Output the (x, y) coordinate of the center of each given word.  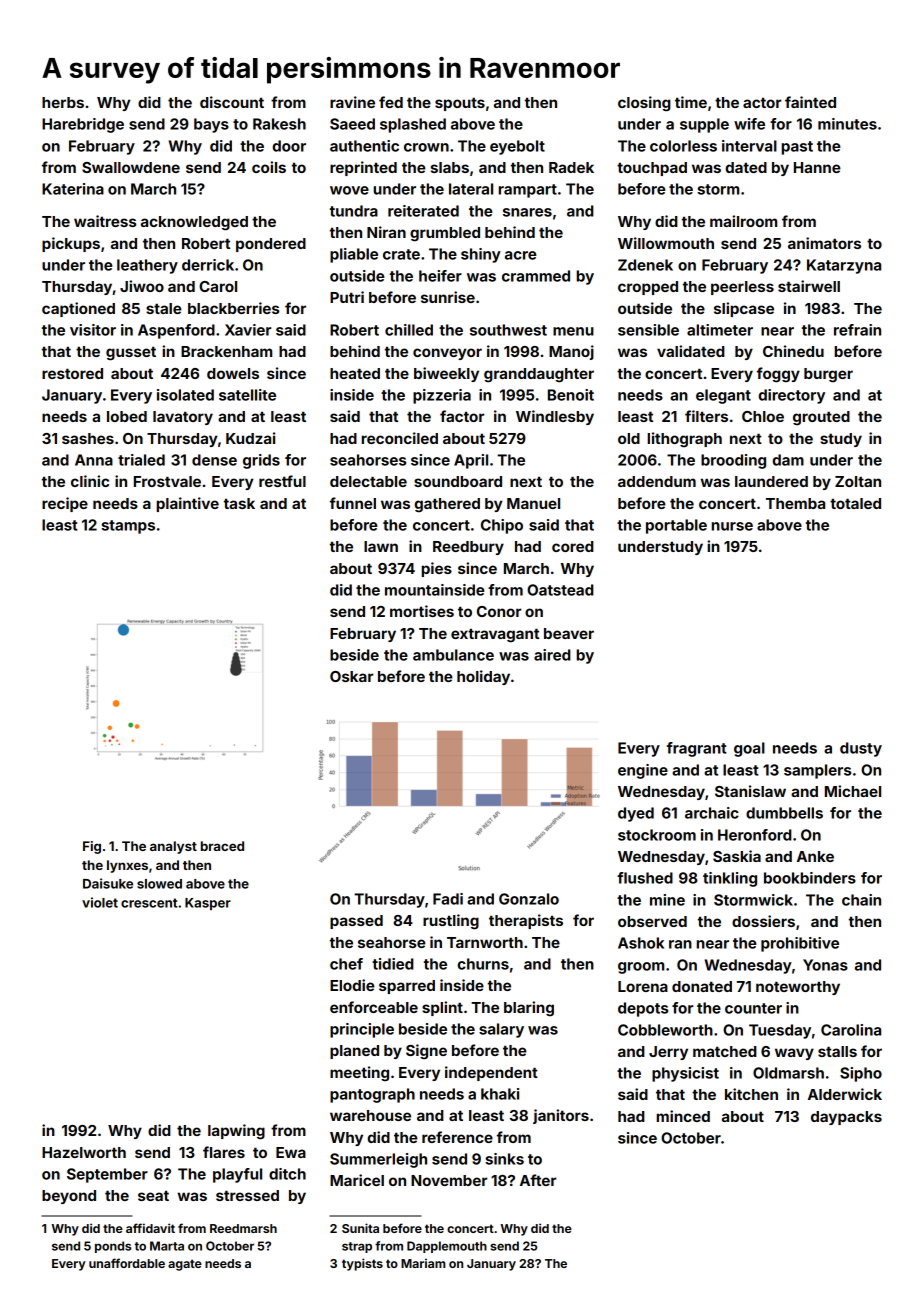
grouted (821, 418)
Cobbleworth (665, 1030)
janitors (561, 1116)
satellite (247, 395)
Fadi (448, 899)
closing (644, 104)
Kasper (208, 904)
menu (573, 331)
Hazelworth (84, 1152)
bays (211, 125)
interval (749, 146)
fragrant (697, 749)
